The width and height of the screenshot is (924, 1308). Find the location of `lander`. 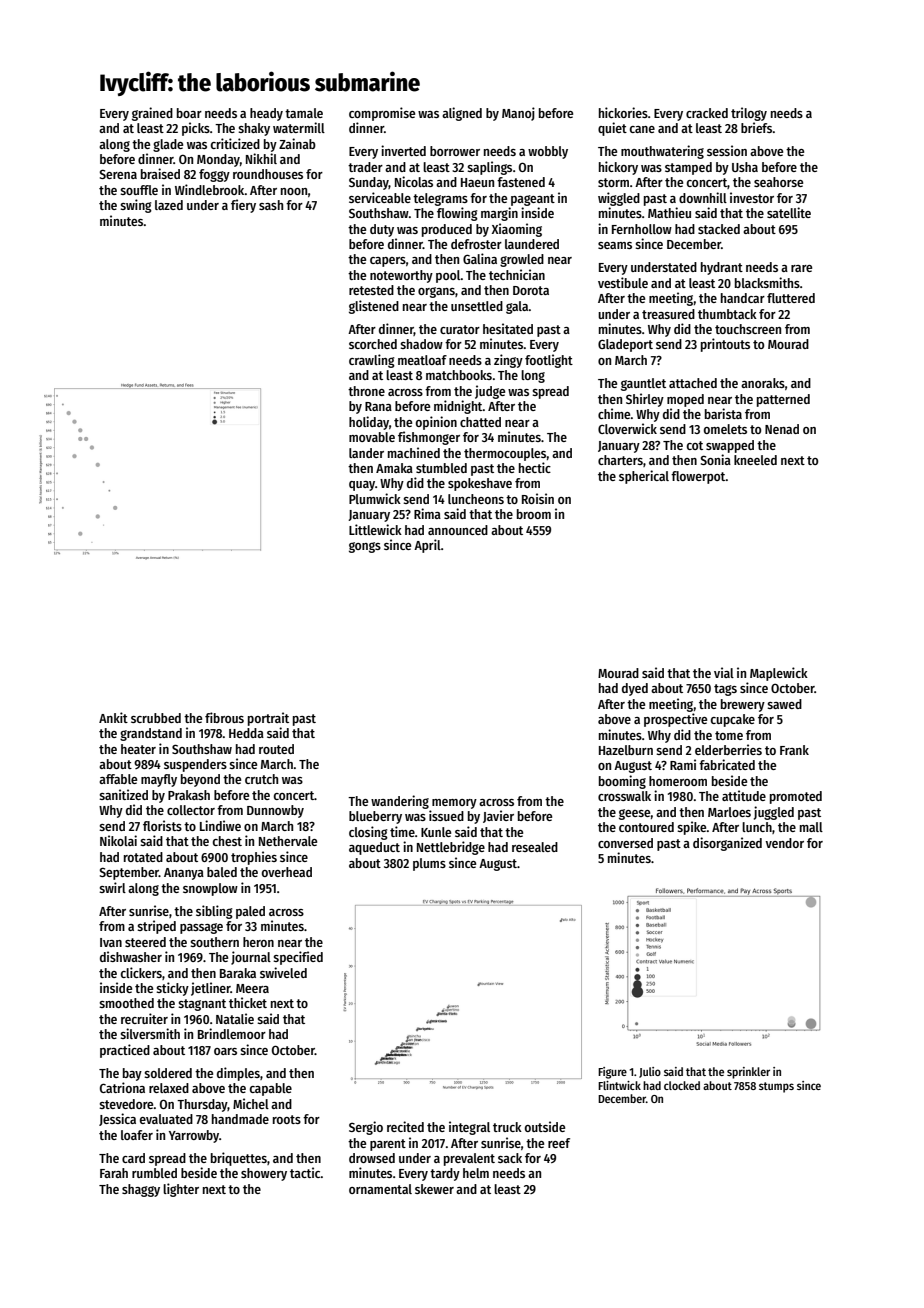

lander is located at coordinates (366, 453).
